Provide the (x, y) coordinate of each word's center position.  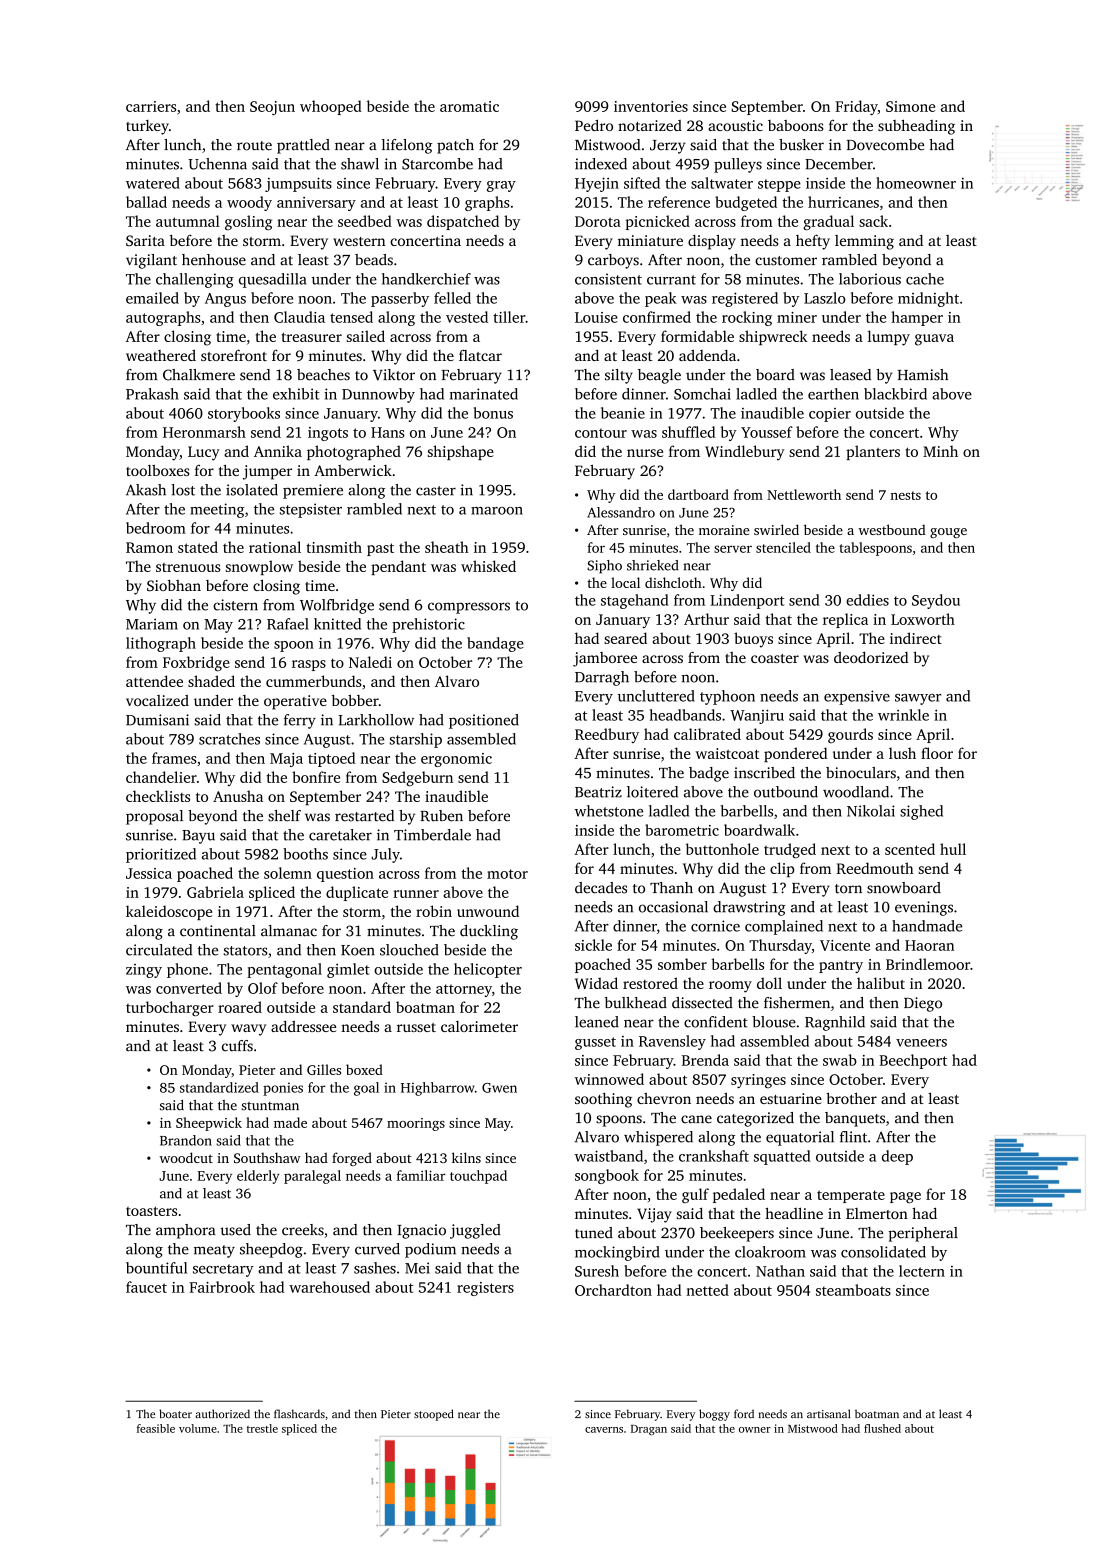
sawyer (918, 699)
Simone (910, 106)
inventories (651, 106)
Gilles (324, 1069)
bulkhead (636, 1003)
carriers (151, 106)
